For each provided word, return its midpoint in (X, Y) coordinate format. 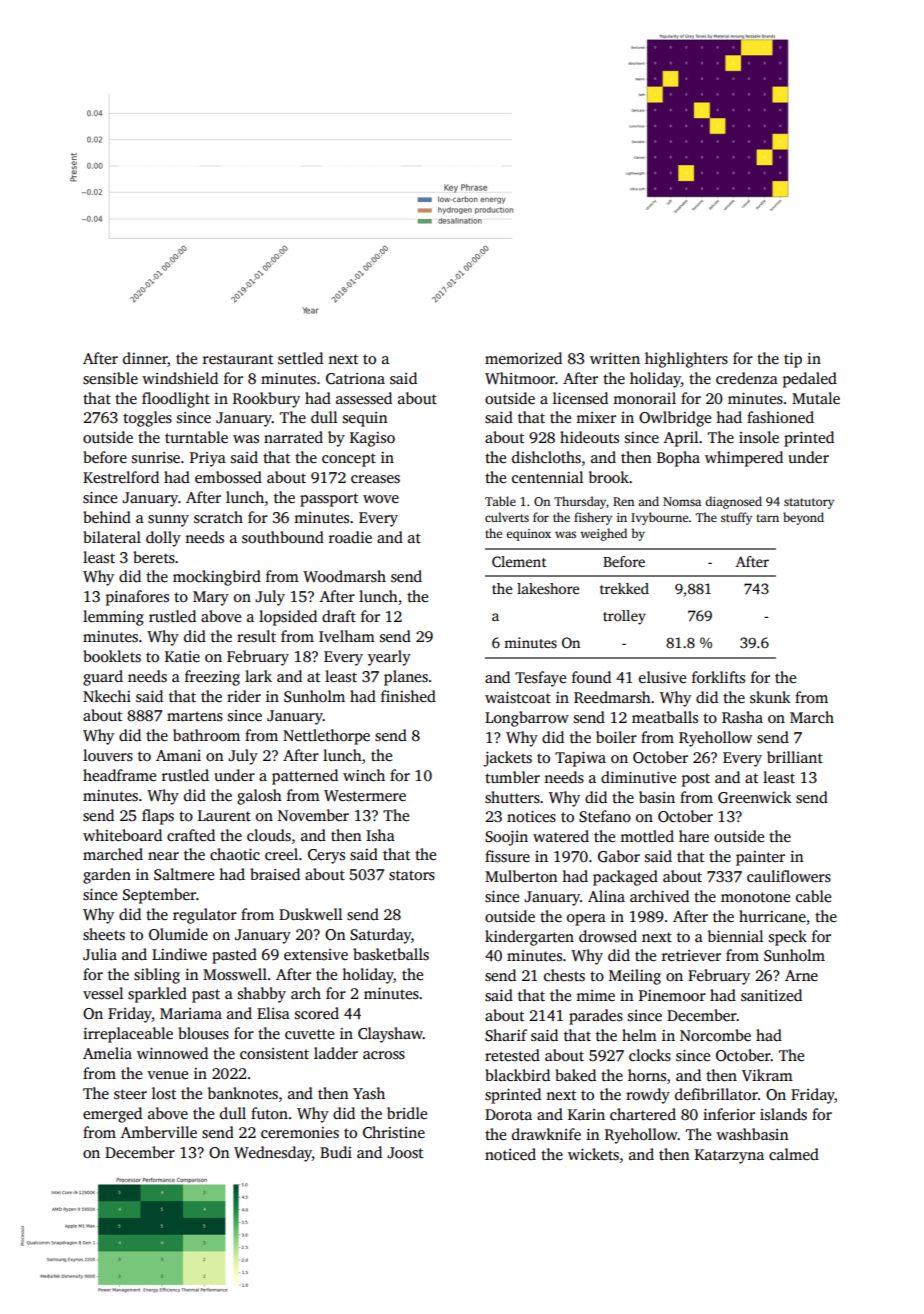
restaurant (238, 359)
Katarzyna (729, 1156)
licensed (580, 398)
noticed (510, 1154)
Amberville (159, 1132)
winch (364, 775)
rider (244, 696)
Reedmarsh (612, 697)
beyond (803, 518)
